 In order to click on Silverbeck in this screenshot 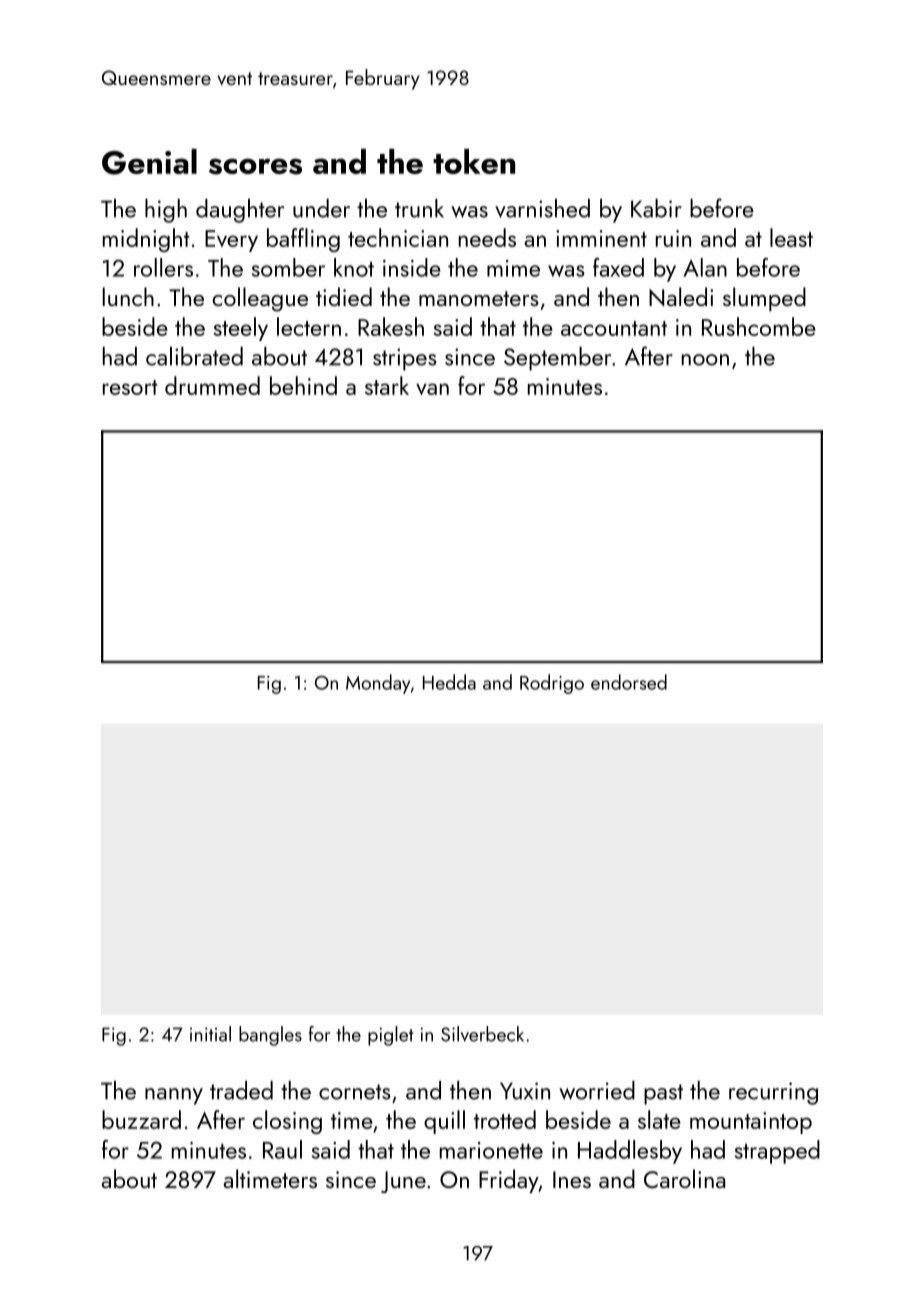, I will do `click(482, 1034)`.
